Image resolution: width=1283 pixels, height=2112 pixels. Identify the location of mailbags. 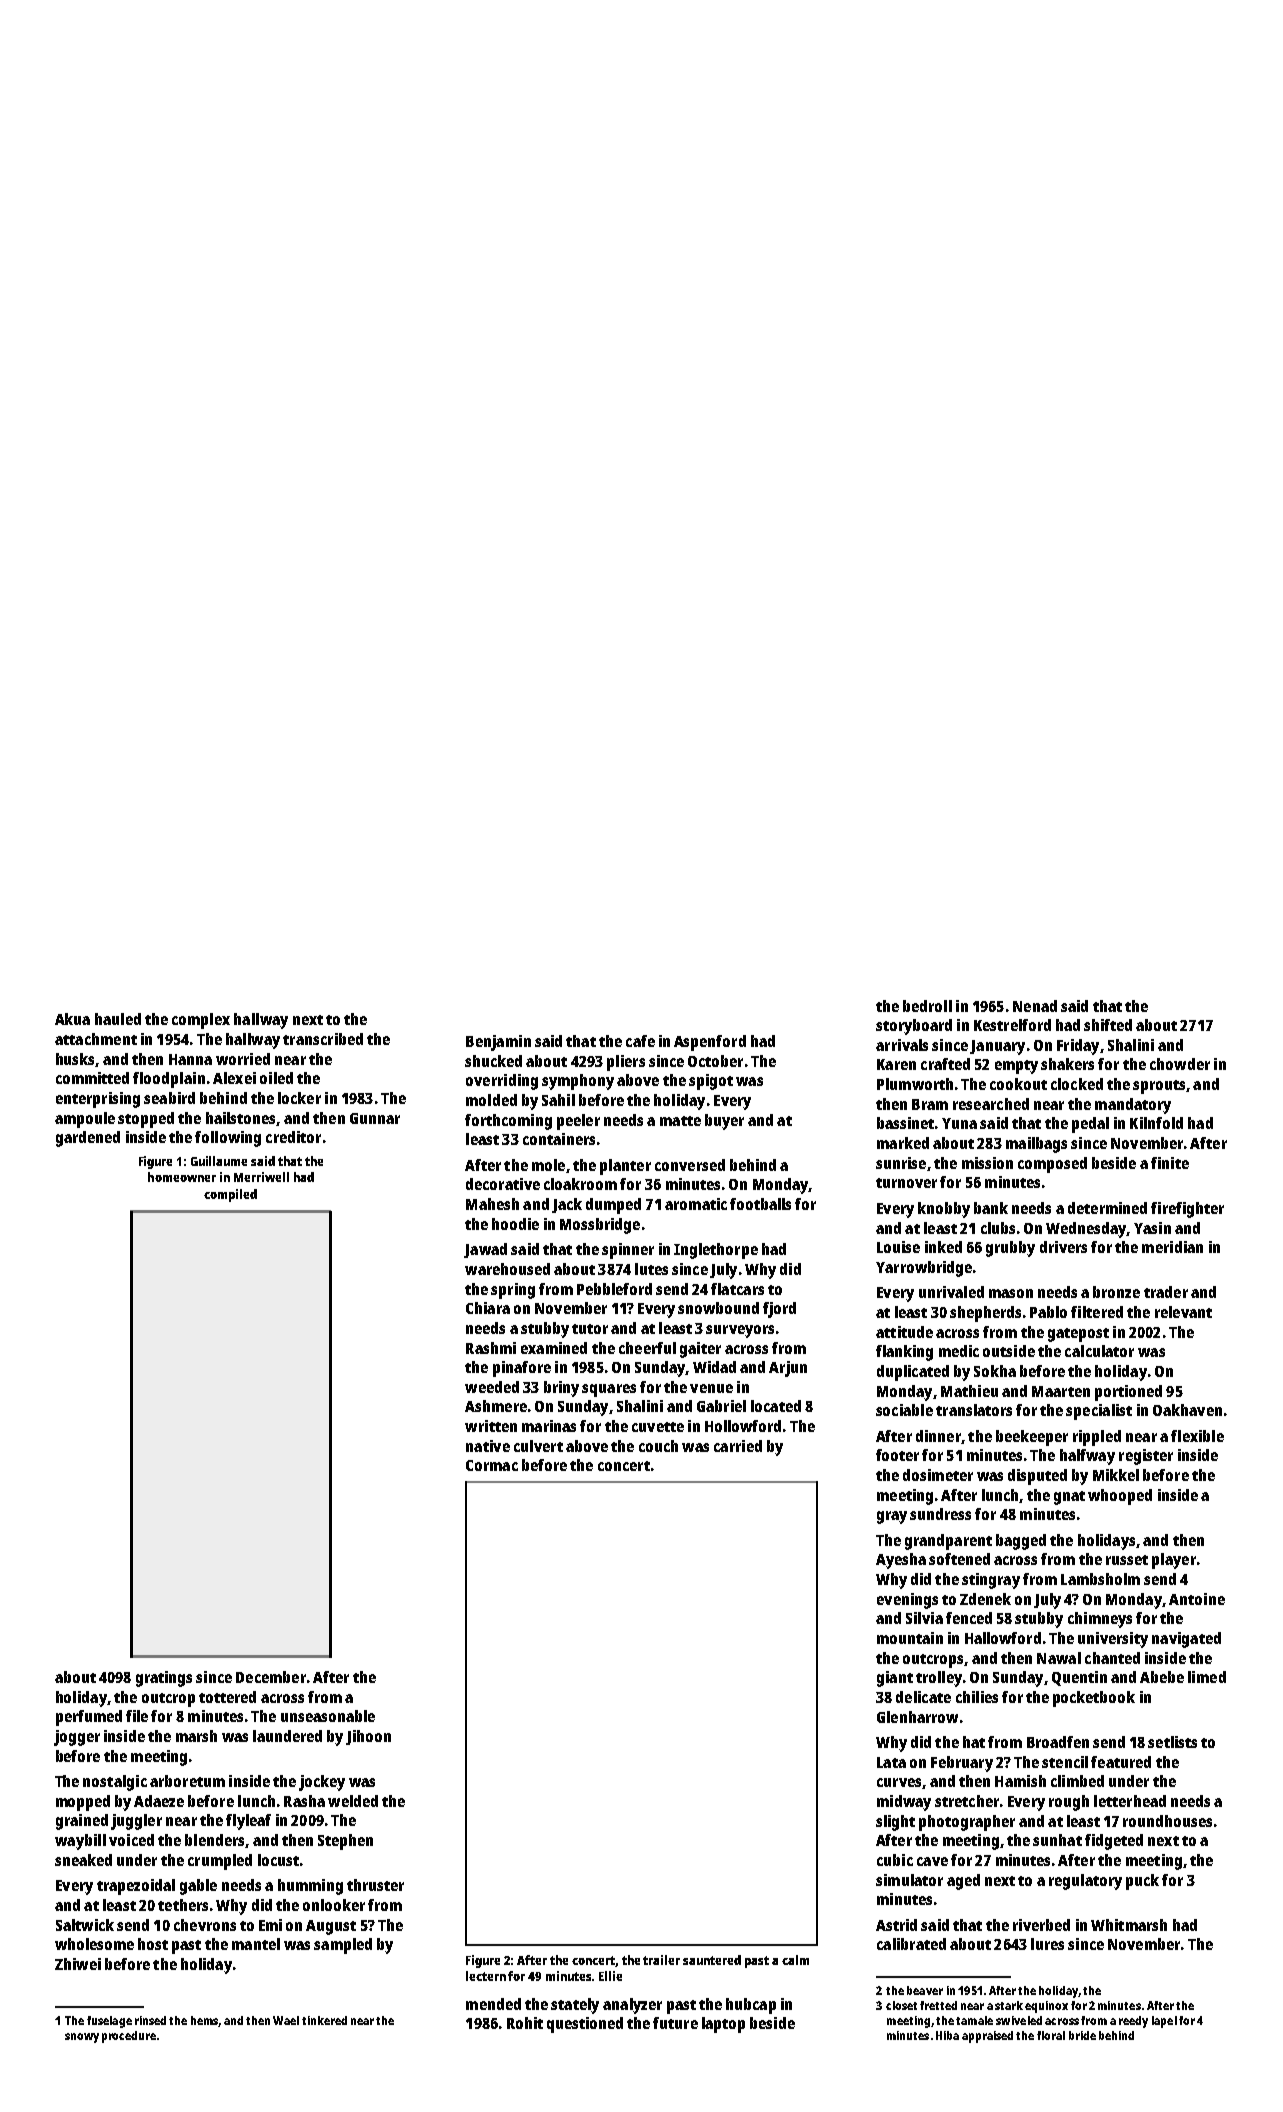
(1036, 1145).
